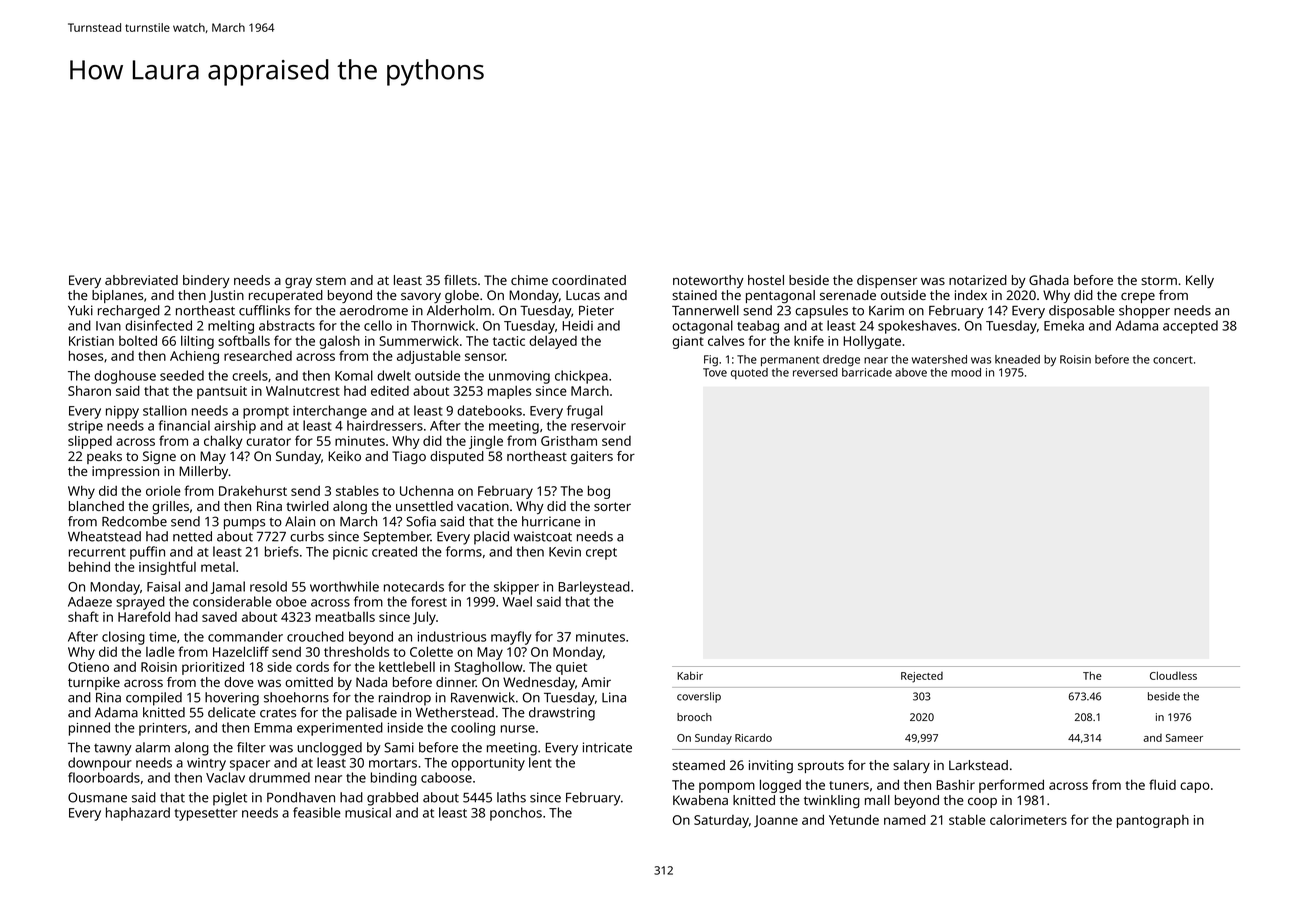 This screenshot has height=924, width=1308. I want to click on notarized, so click(978, 280).
